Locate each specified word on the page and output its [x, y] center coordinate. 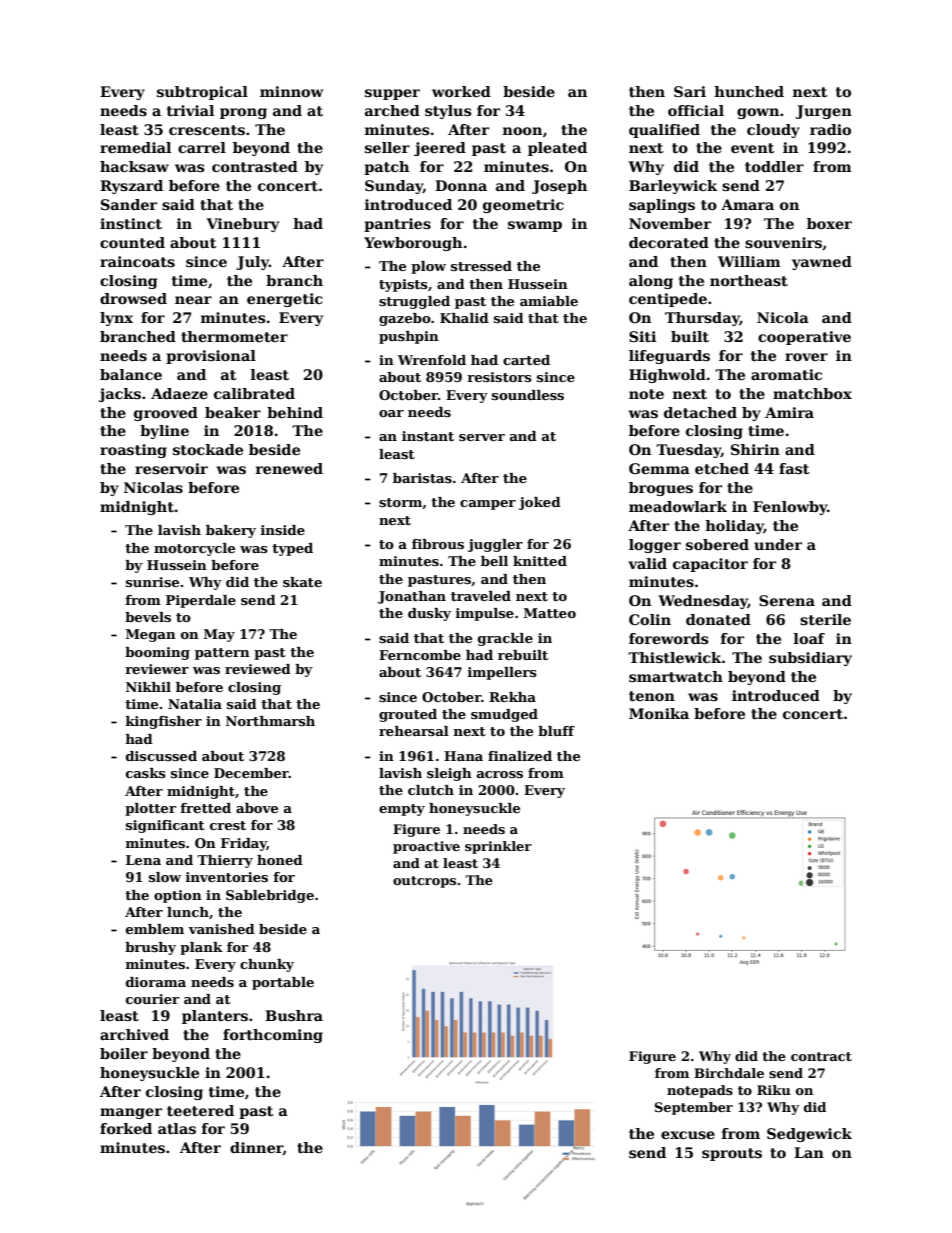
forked [126, 1128]
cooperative [804, 338]
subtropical [202, 93]
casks [146, 773]
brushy [150, 948]
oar [391, 413]
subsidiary [810, 659]
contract [821, 1056]
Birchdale [729, 1073]
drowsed [133, 298]
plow [428, 267]
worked [461, 91]
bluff [556, 731]
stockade [208, 449]
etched [722, 468]
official [696, 110]
